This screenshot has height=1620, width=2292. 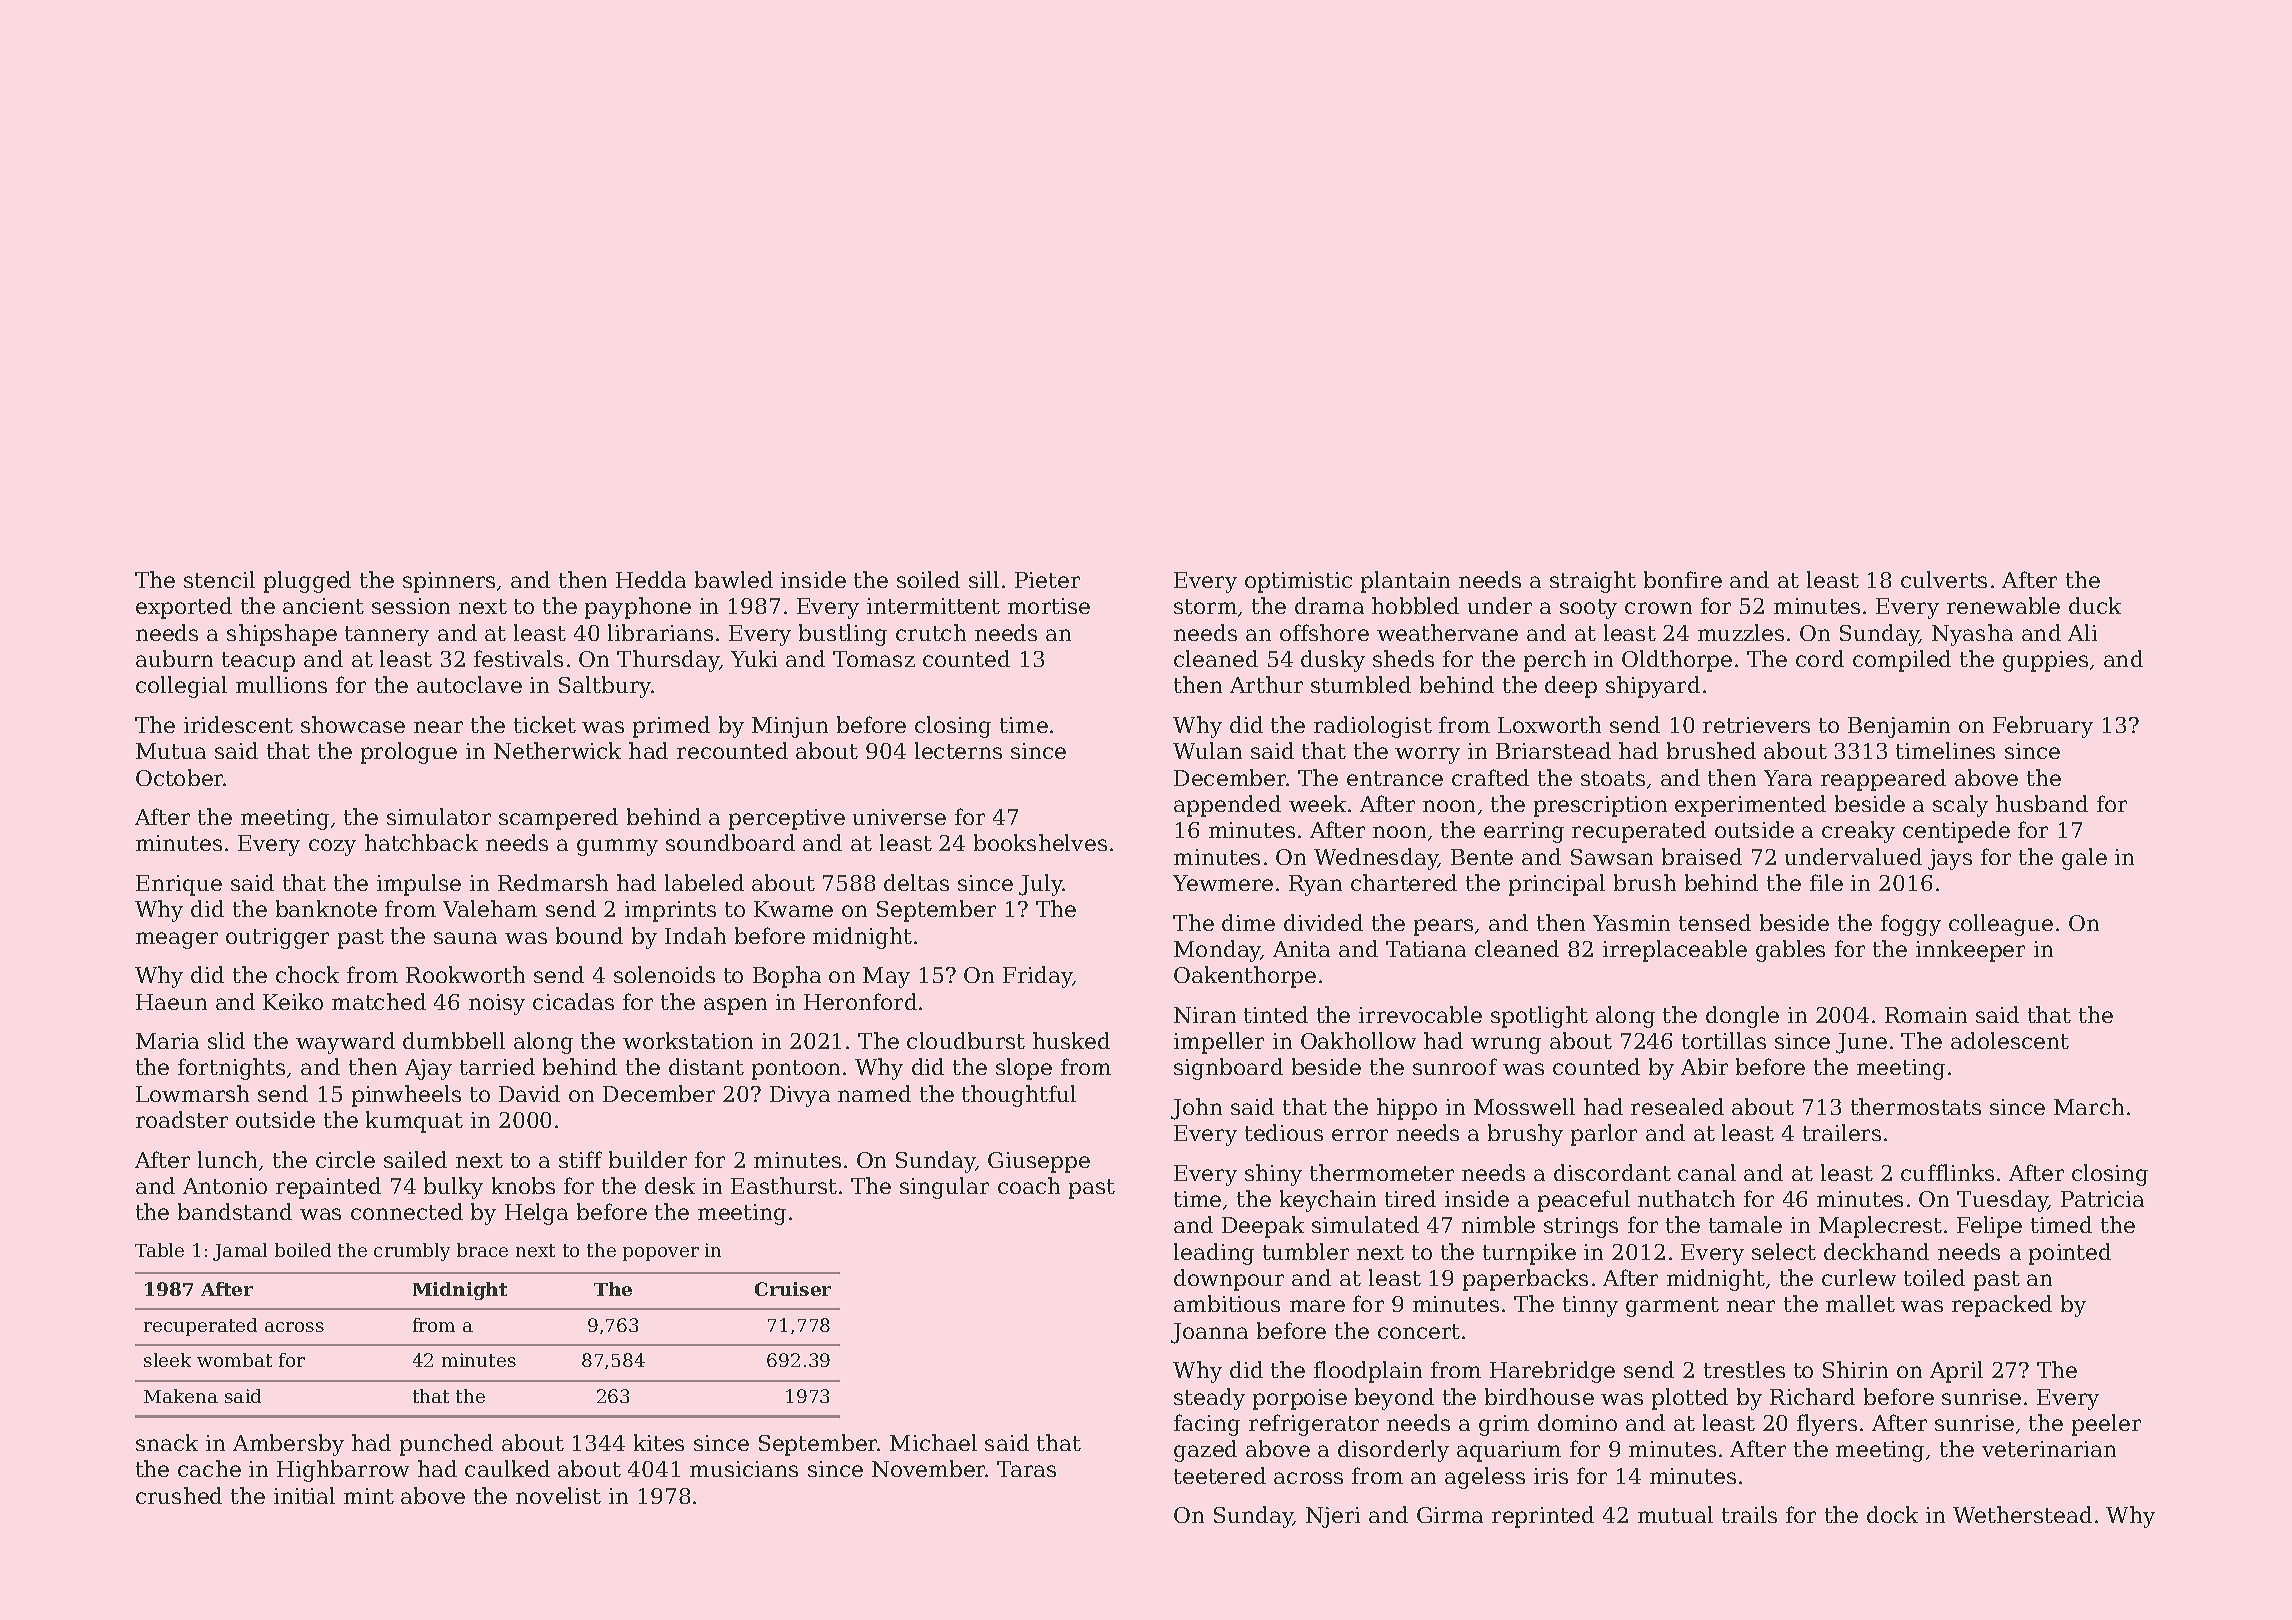 What do you see at coordinates (369, 1496) in the screenshot?
I see `mint` at bounding box center [369, 1496].
